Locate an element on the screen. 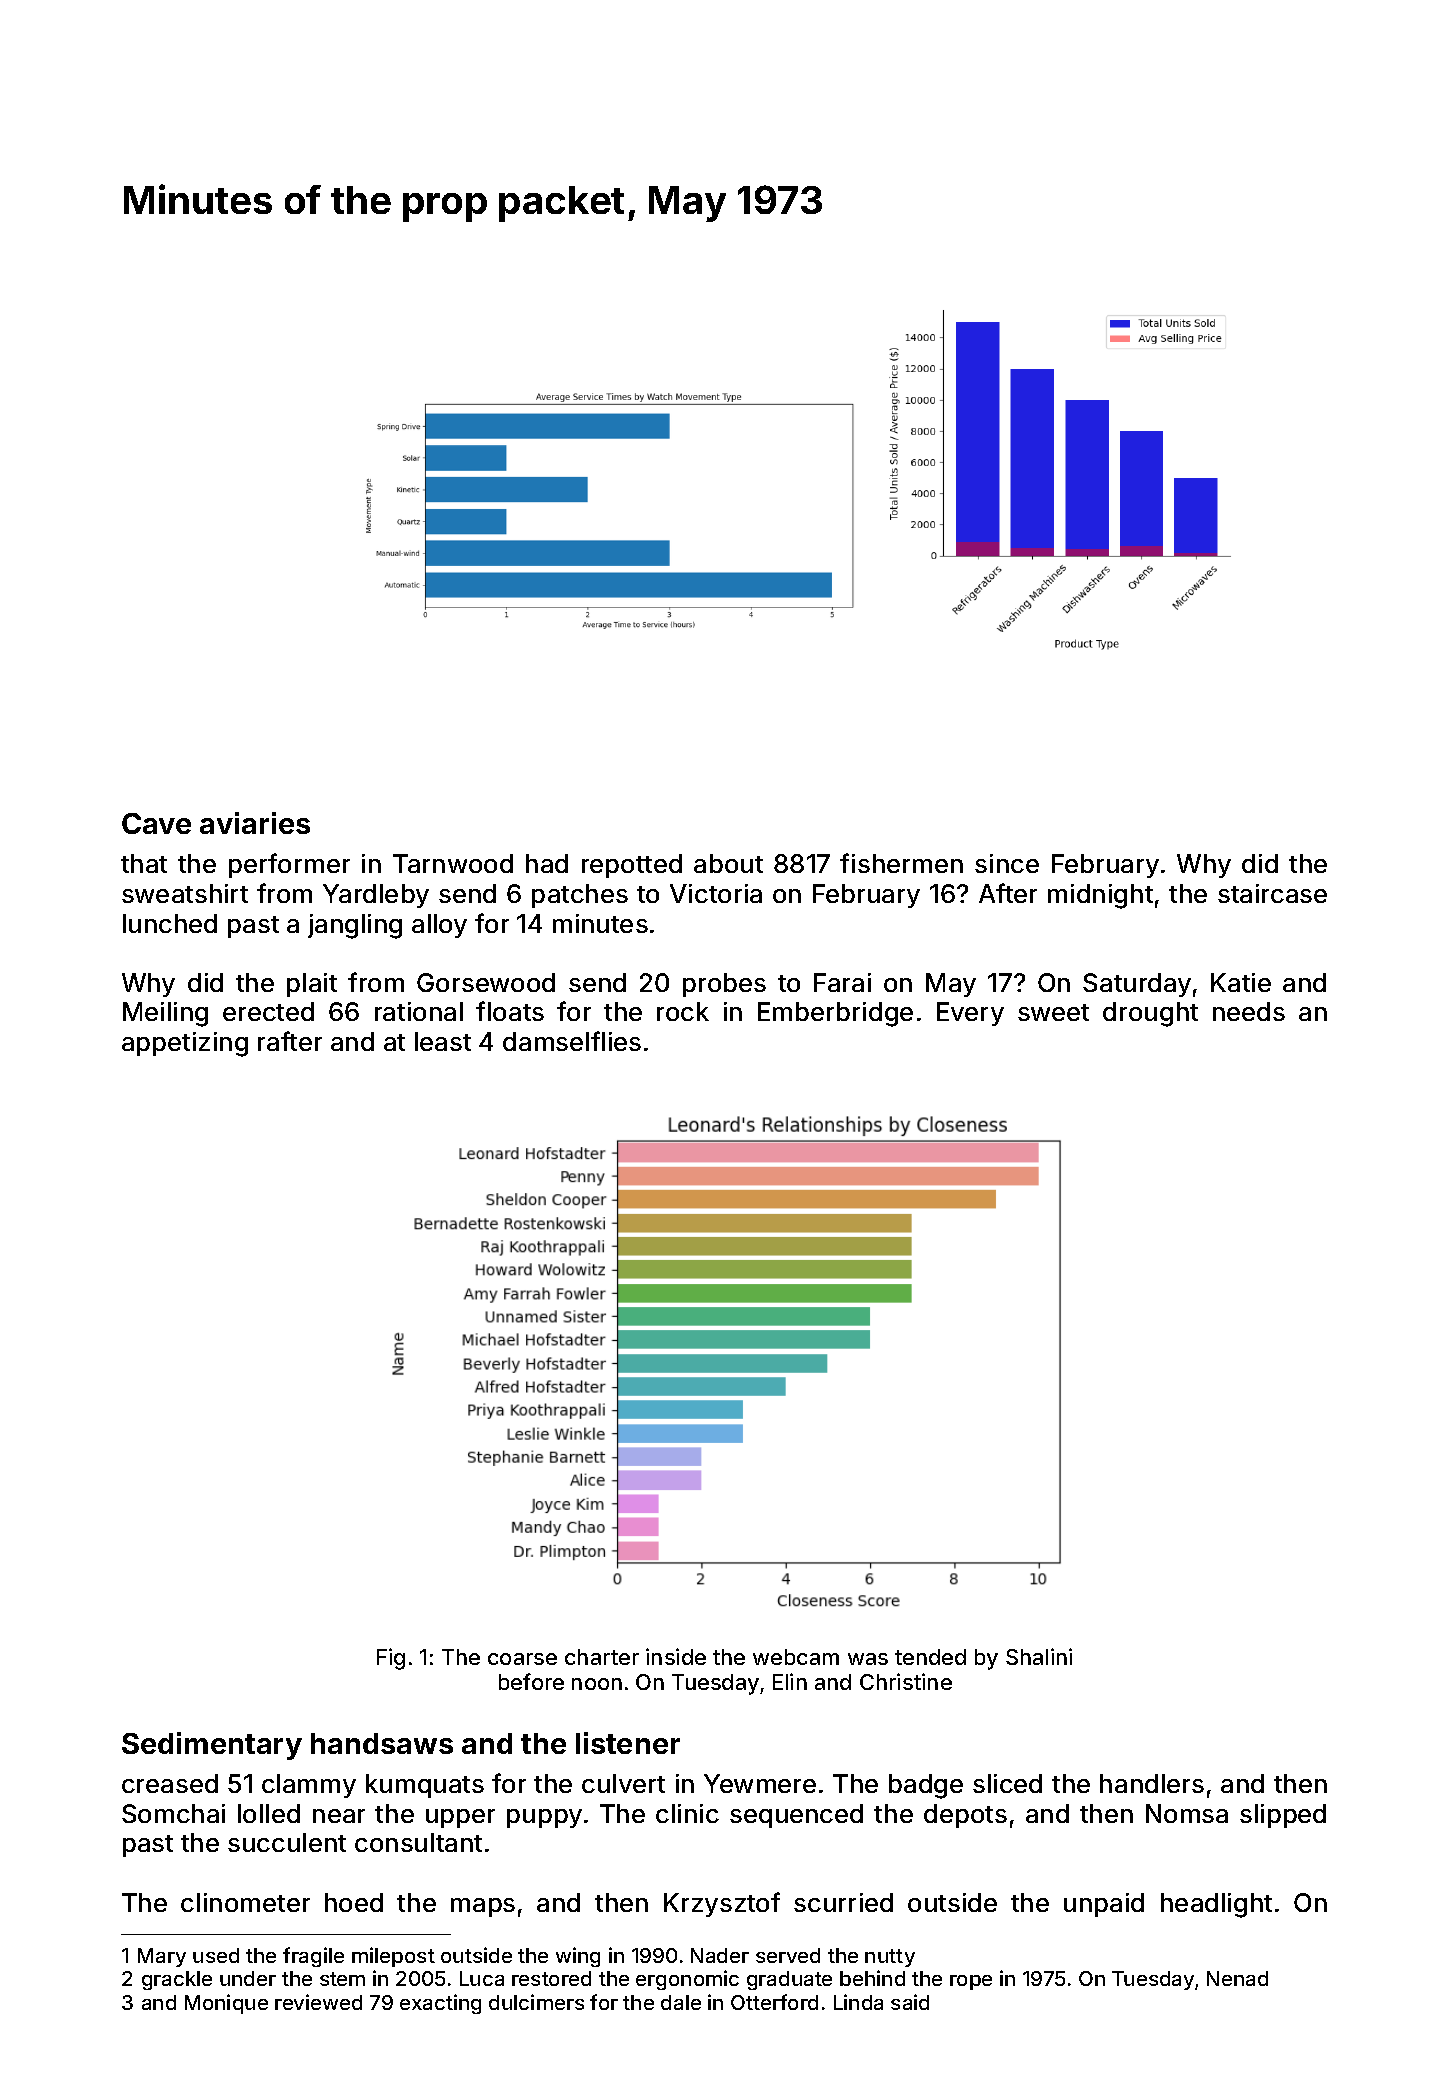 The image size is (1450, 2100). coarse is located at coordinates (522, 1659).
